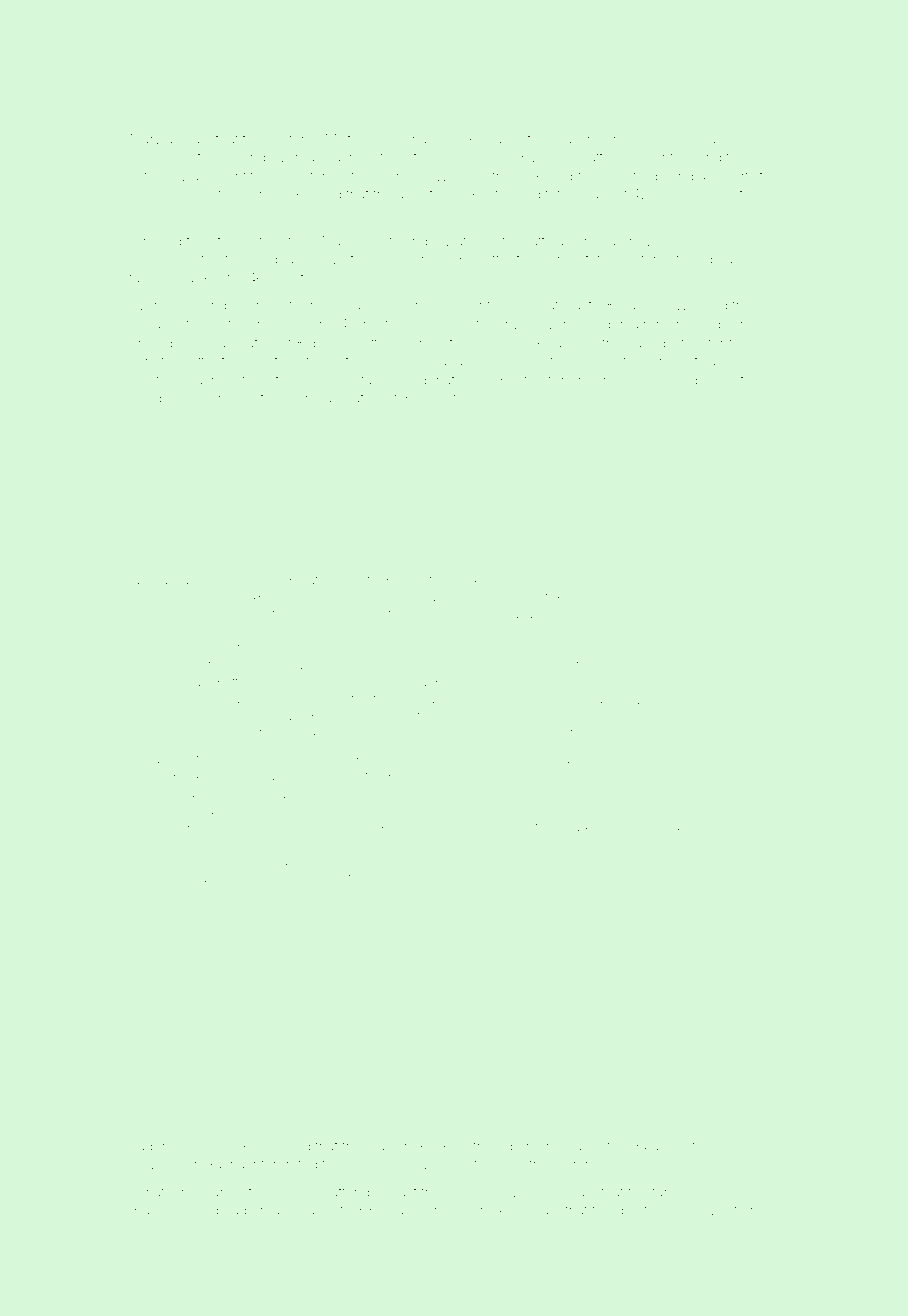 The width and height of the image is (908, 1316). Describe the element at coordinates (193, 810) in the image. I see `Adama` at that location.
